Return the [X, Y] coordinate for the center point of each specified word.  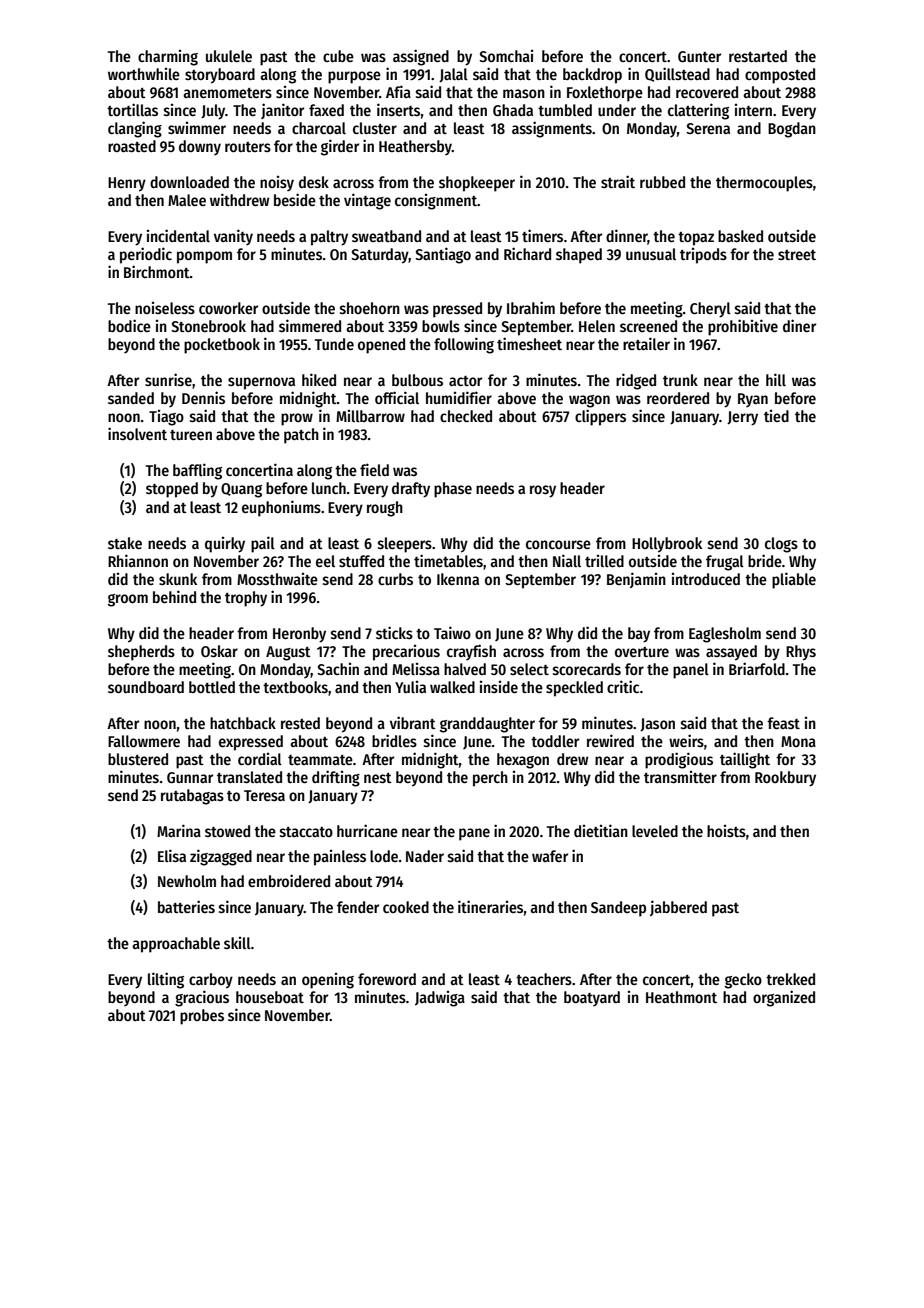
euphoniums [281, 508]
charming [168, 58]
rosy [543, 491]
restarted [758, 56]
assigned [421, 57]
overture [642, 652]
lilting [166, 980]
